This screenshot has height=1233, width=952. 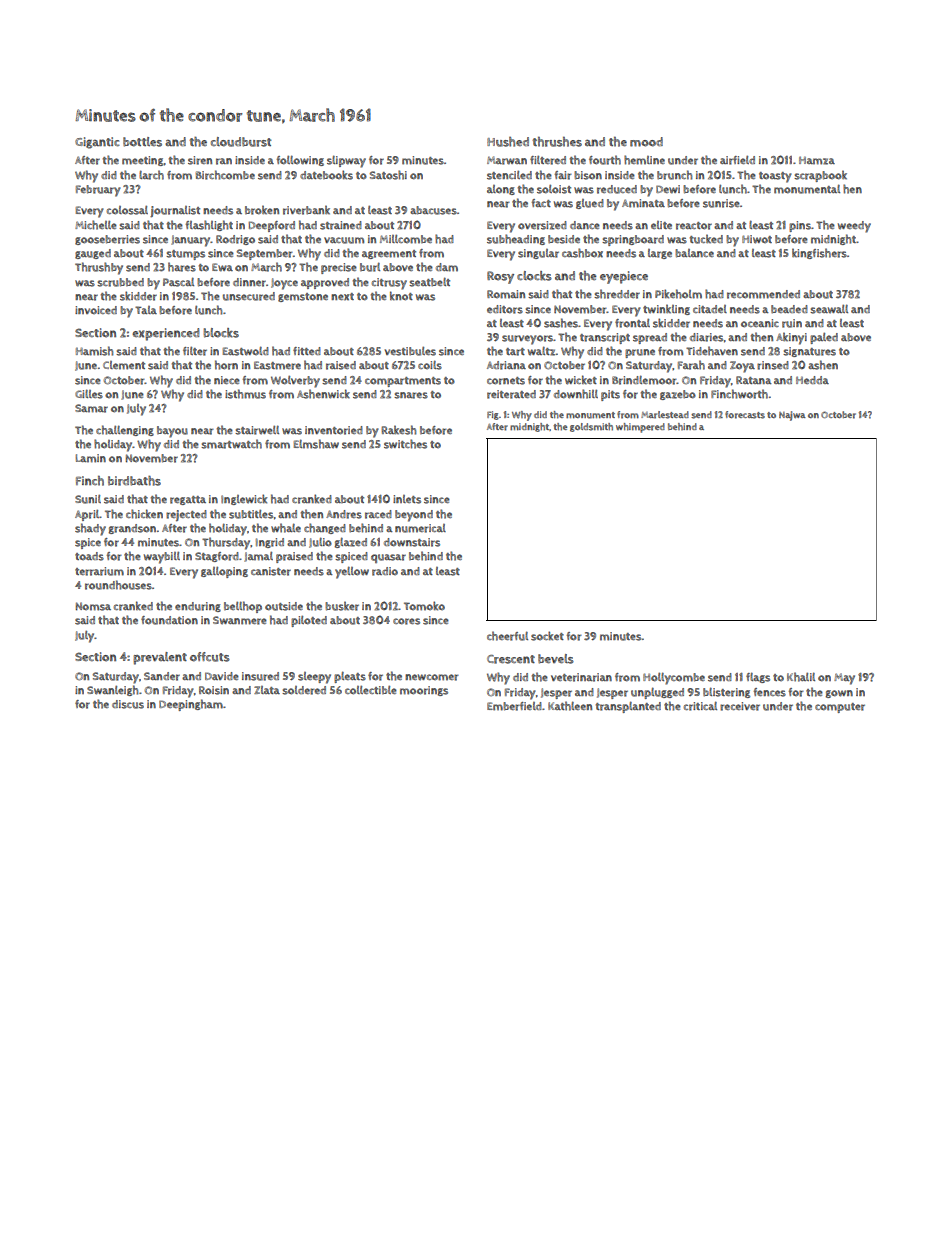 What do you see at coordinates (640, 428) in the screenshot?
I see `whimpered` at bounding box center [640, 428].
